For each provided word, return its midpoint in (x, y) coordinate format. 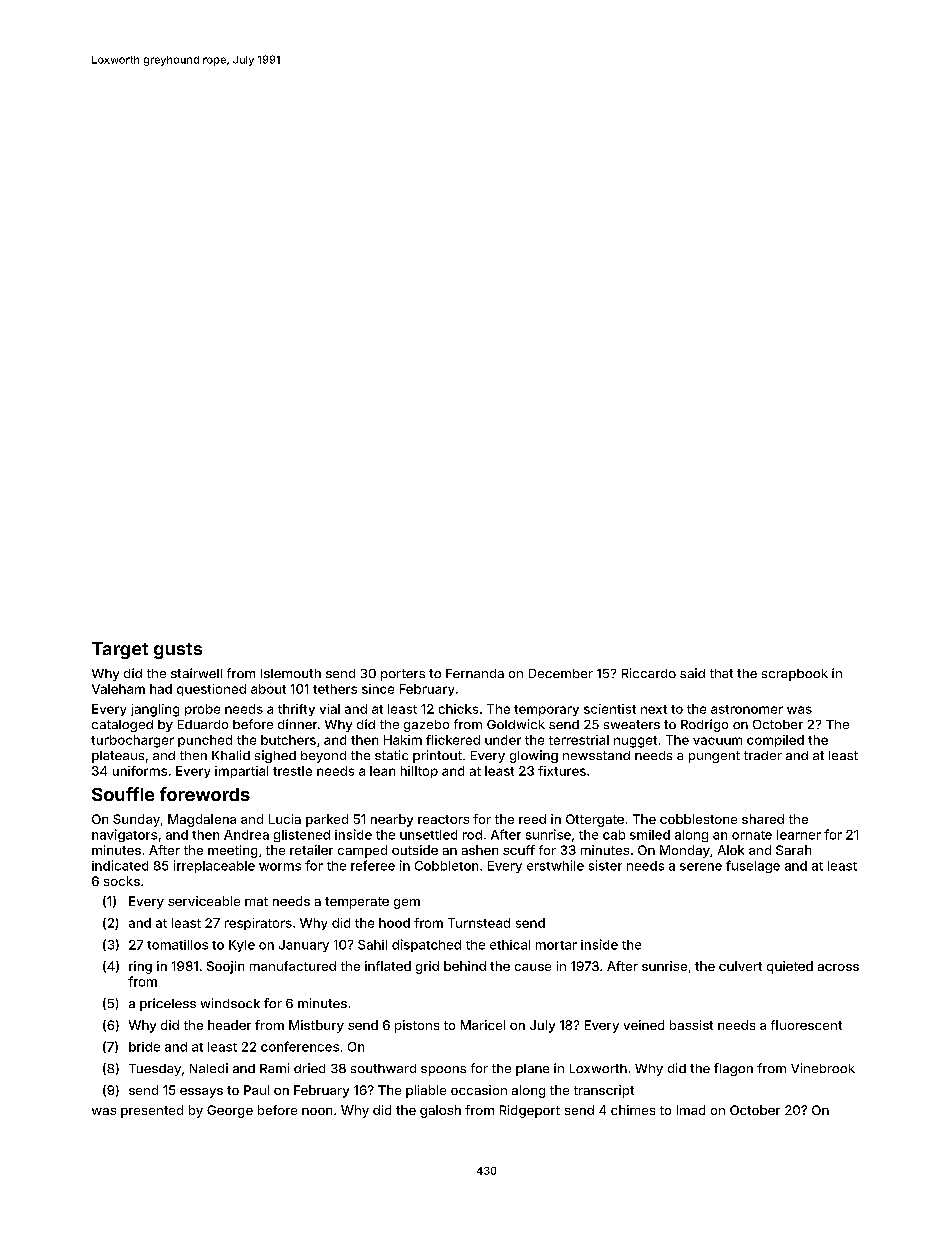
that (721, 673)
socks (122, 881)
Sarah (793, 850)
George (230, 1111)
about (268, 689)
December (561, 673)
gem (407, 904)
